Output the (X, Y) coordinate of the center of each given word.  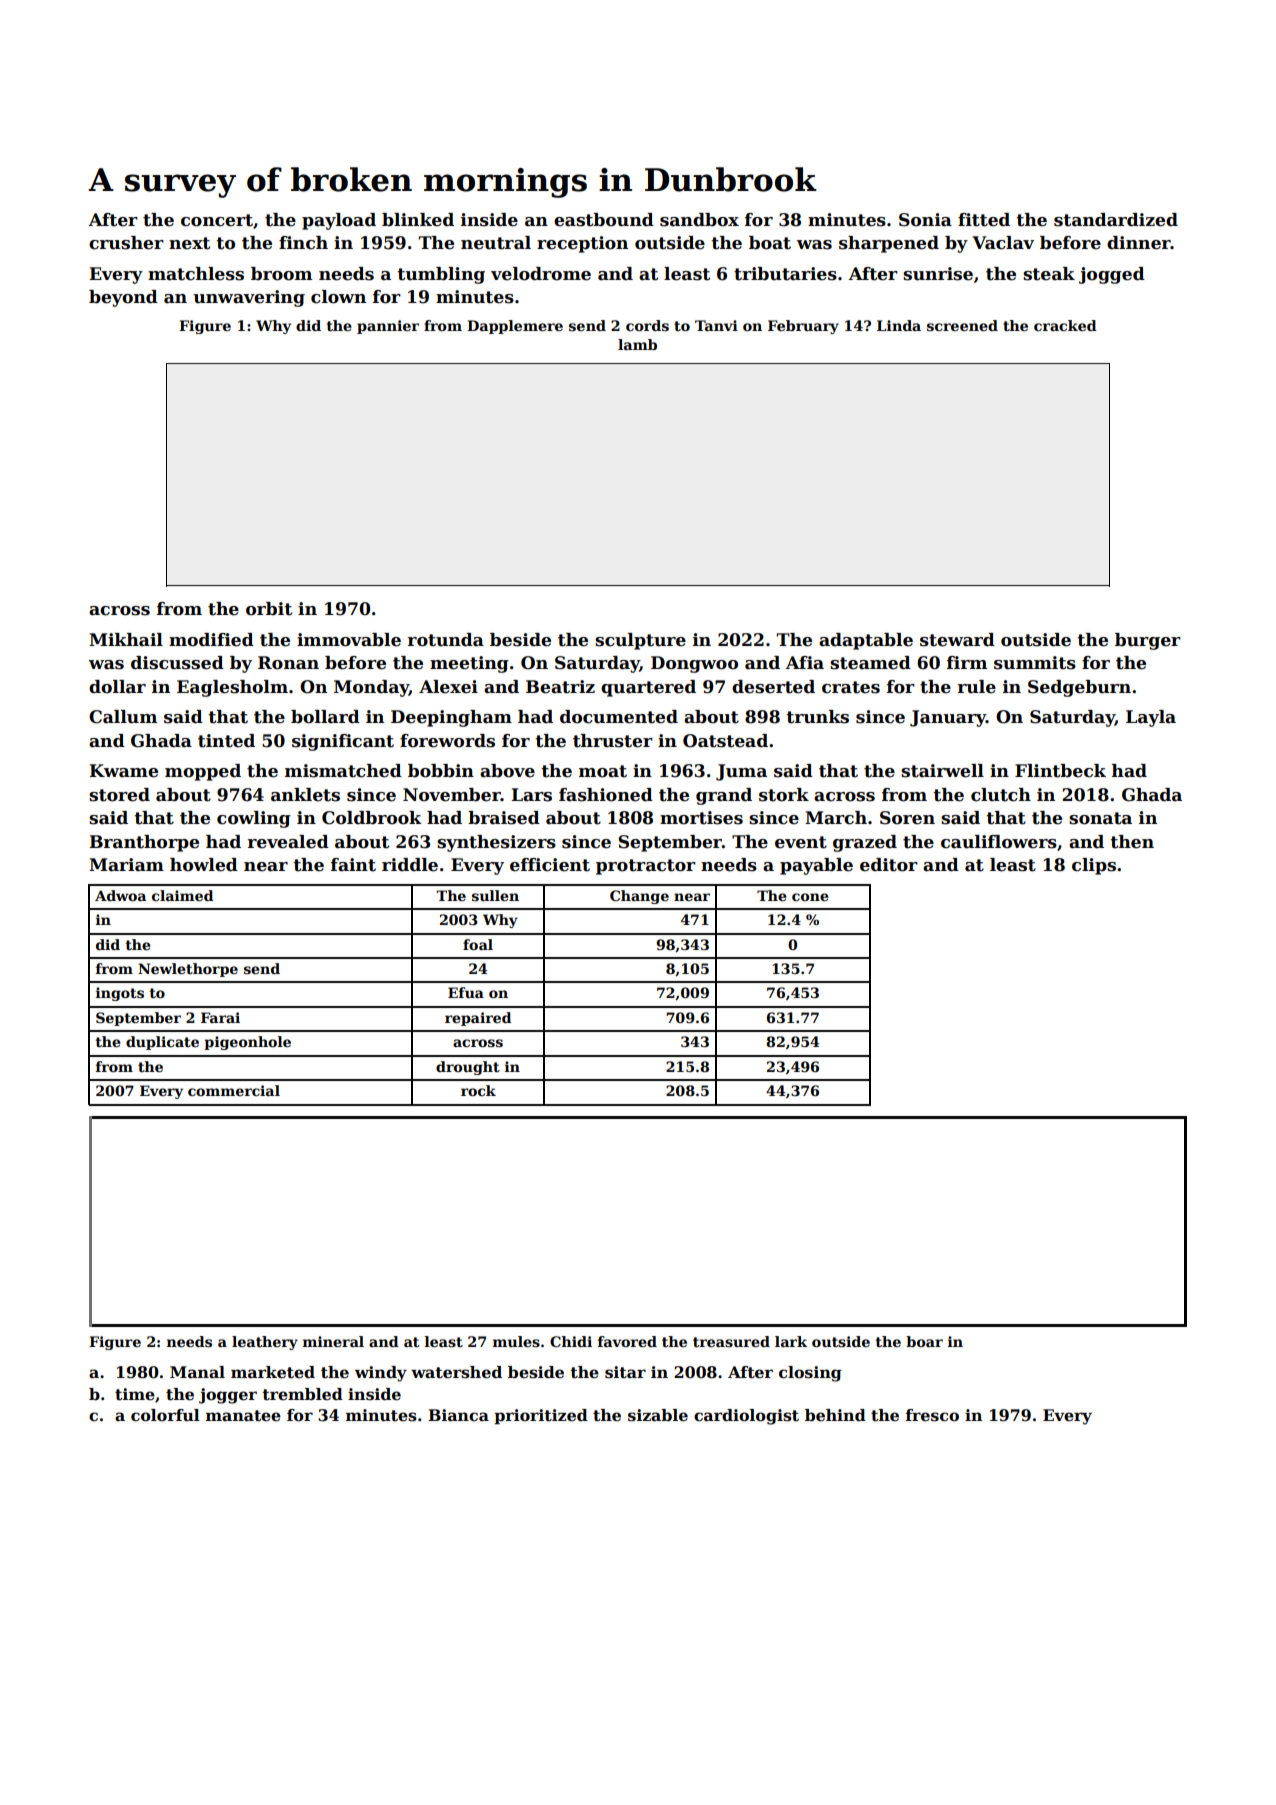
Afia (805, 663)
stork (784, 795)
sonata (1100, 818)
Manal (197, 1372)
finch (303, 243)
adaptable (866, 641)
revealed (288, 842)
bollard (325, 717)
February (803, 327)
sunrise (938, 274)
